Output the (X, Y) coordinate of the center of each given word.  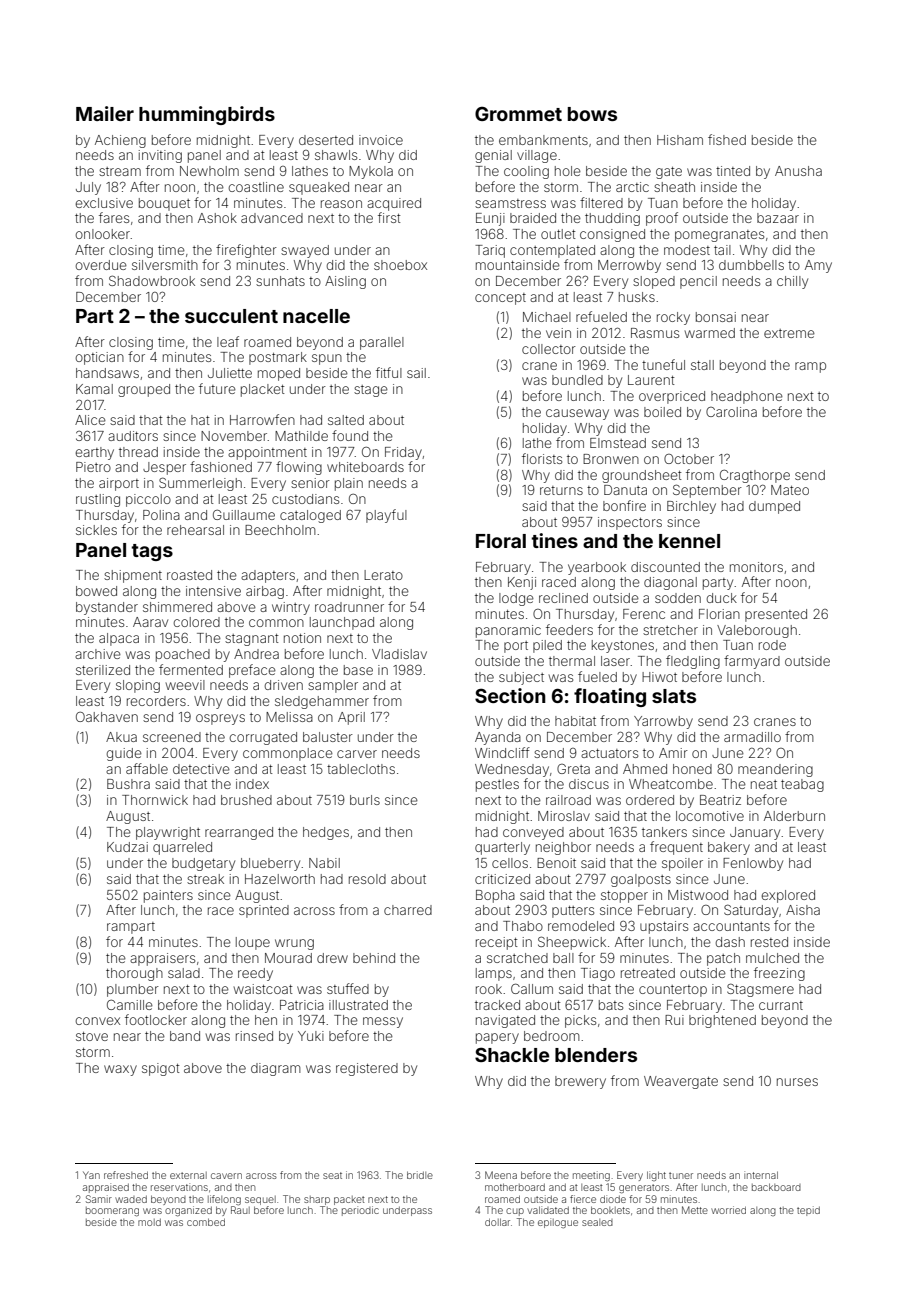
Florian (719, 614)
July (88, 188)
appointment (267, 453)
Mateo (790, 490)
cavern (226, 1176)
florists (542, 458)
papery (497, 1038)
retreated (648, 973)
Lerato (383, 575)
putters (573, 912)
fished (727, 139)
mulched (772, 958)
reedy (255, 974)
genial (493, 156)
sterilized (103, 670)
